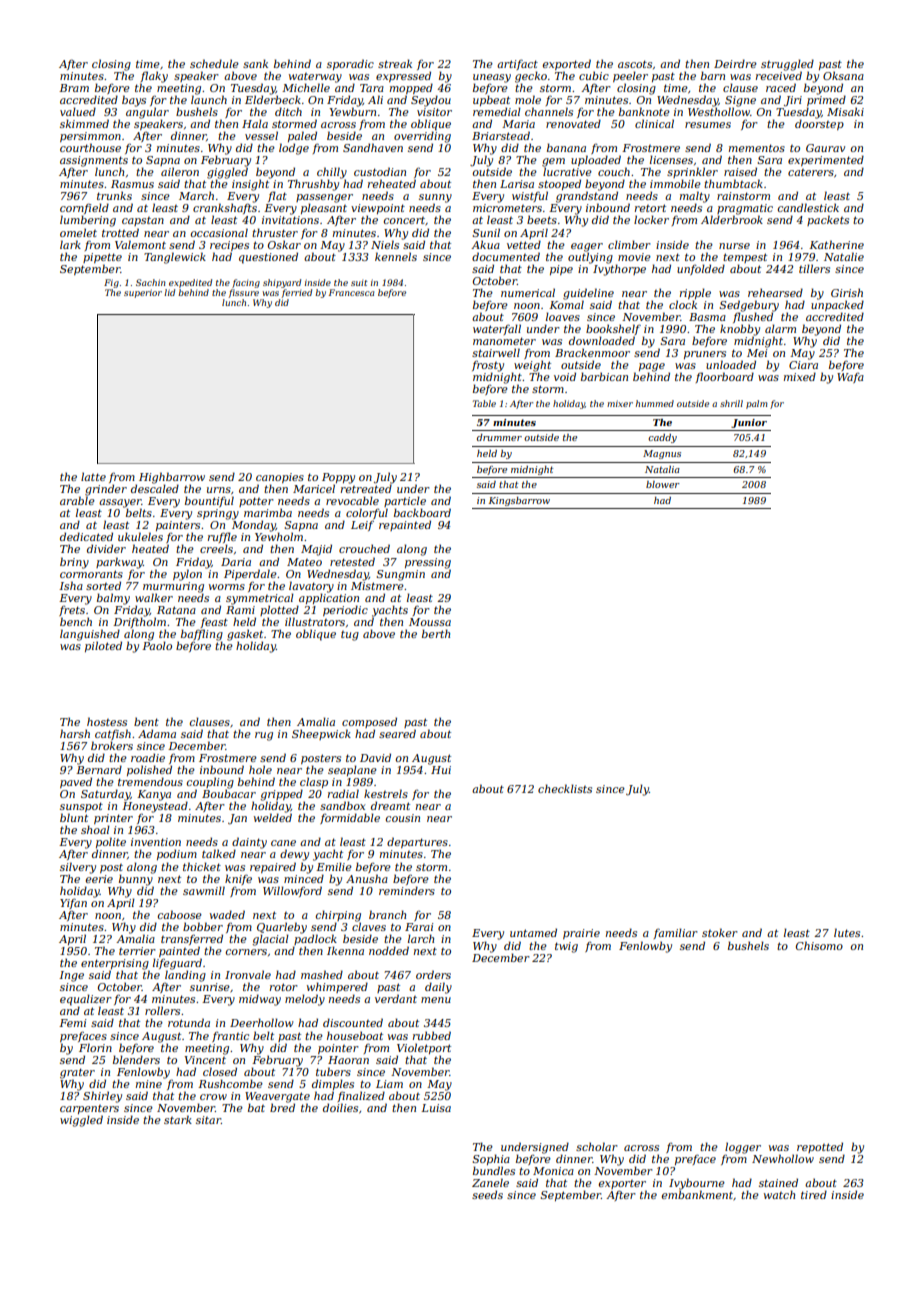 This screenshot has height=1308, width=924. What do you see at coordinates (597, 1146) in the screenshot?
I see `scholar` at bounding box center [597, 1146].
